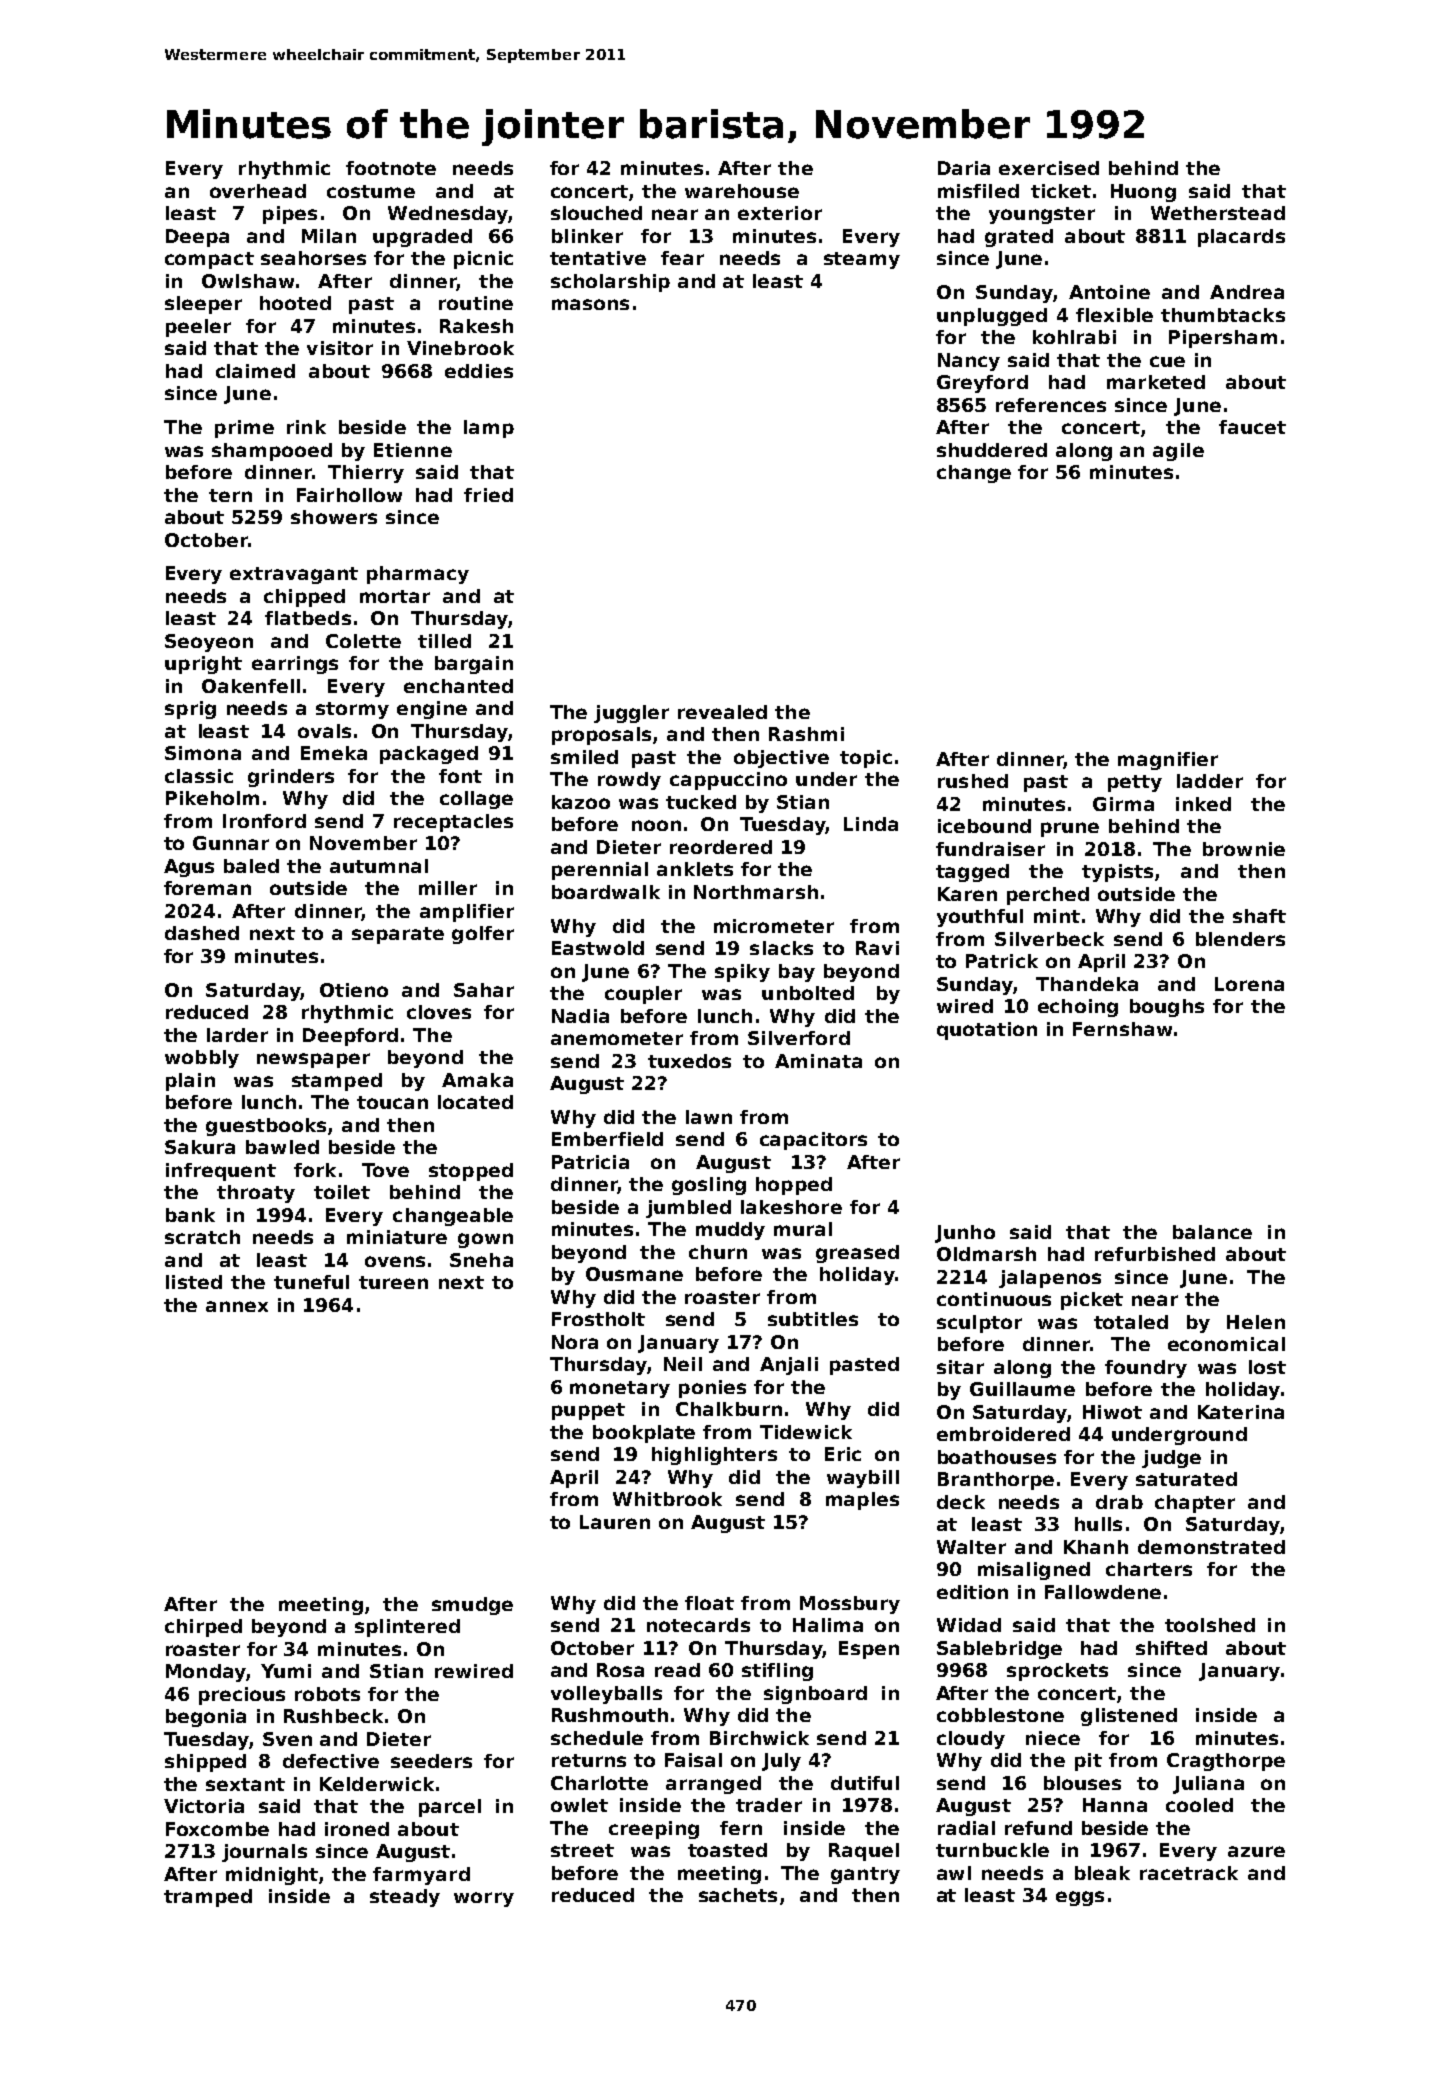  What do you see at coordinates (1168, 761) in the screenshot?
I see `magnifier` at bounding box center [1168, 761].
